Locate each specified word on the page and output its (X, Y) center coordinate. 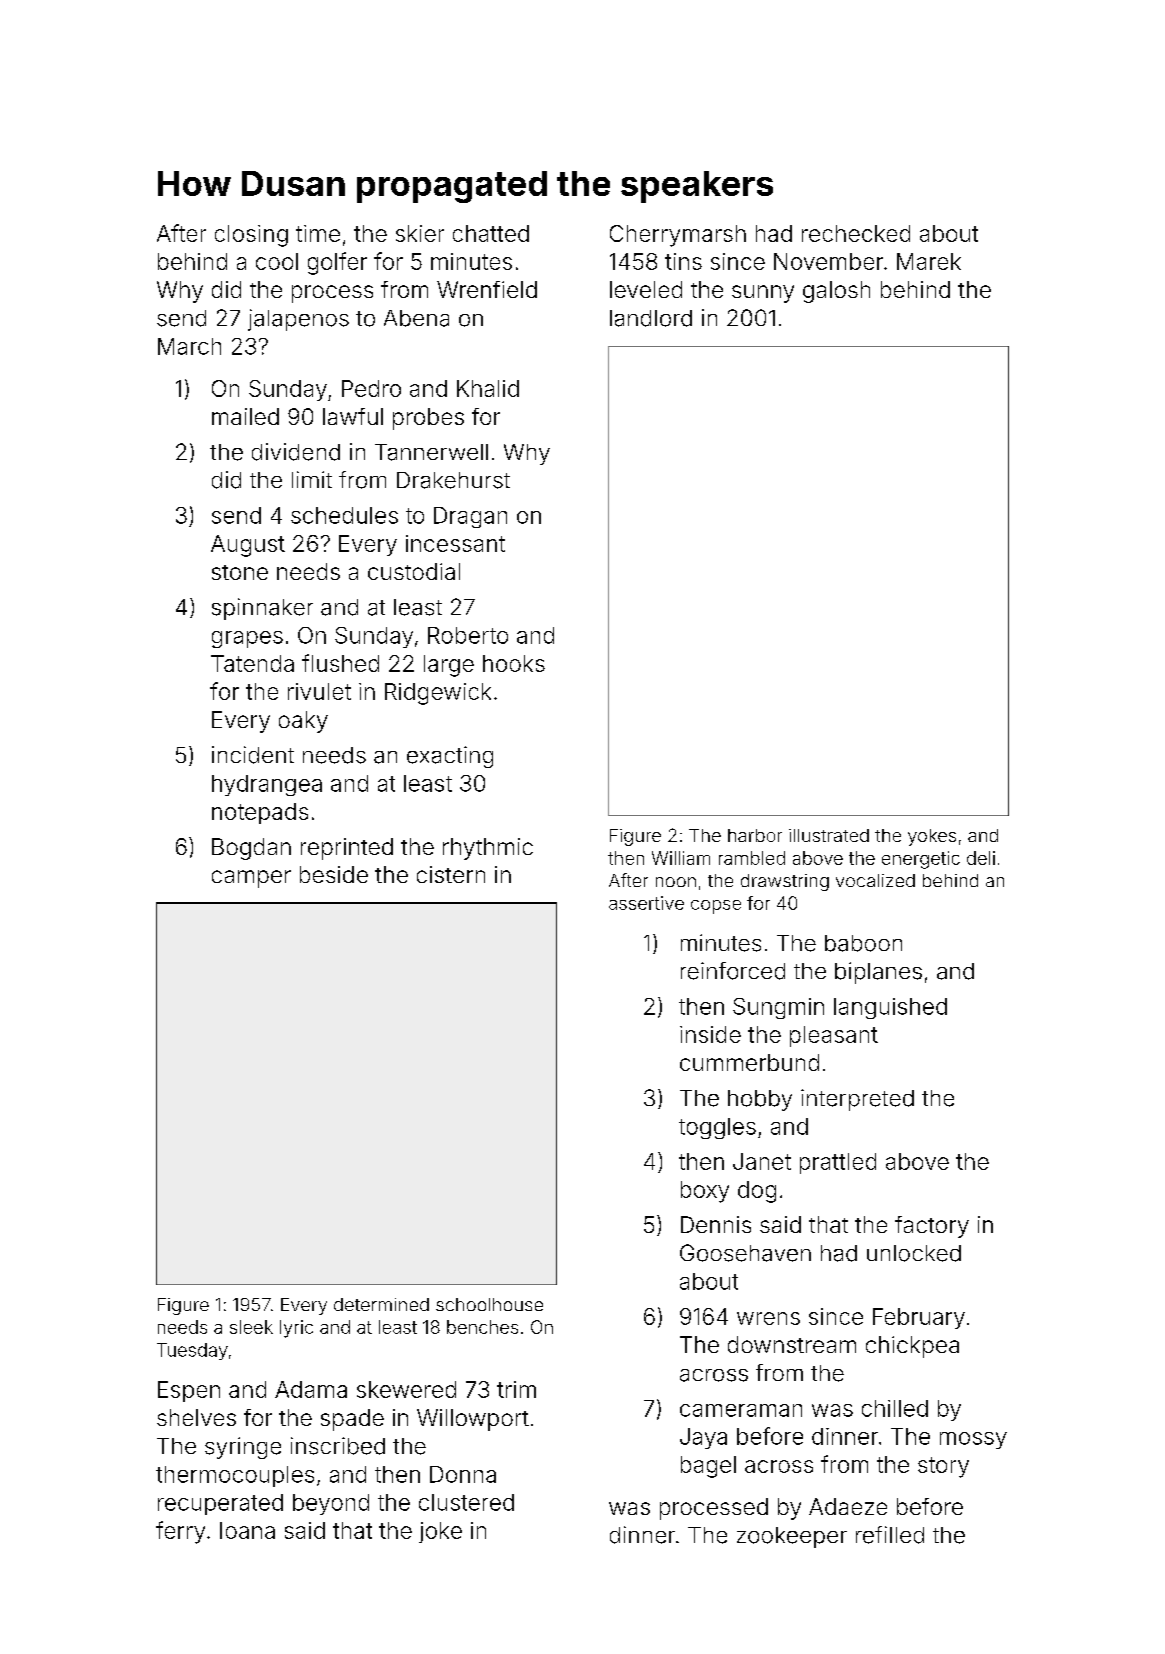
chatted (491, 233)
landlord (651, 318)
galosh (836, 292)
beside (334, 874)
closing (251, 236)
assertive (646, 903)
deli (981, 858)
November (828, 261)
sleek (251, 1327)
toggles (717, 1128)
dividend (296, 452)
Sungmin (778, 1008)
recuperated (220, 1504)
